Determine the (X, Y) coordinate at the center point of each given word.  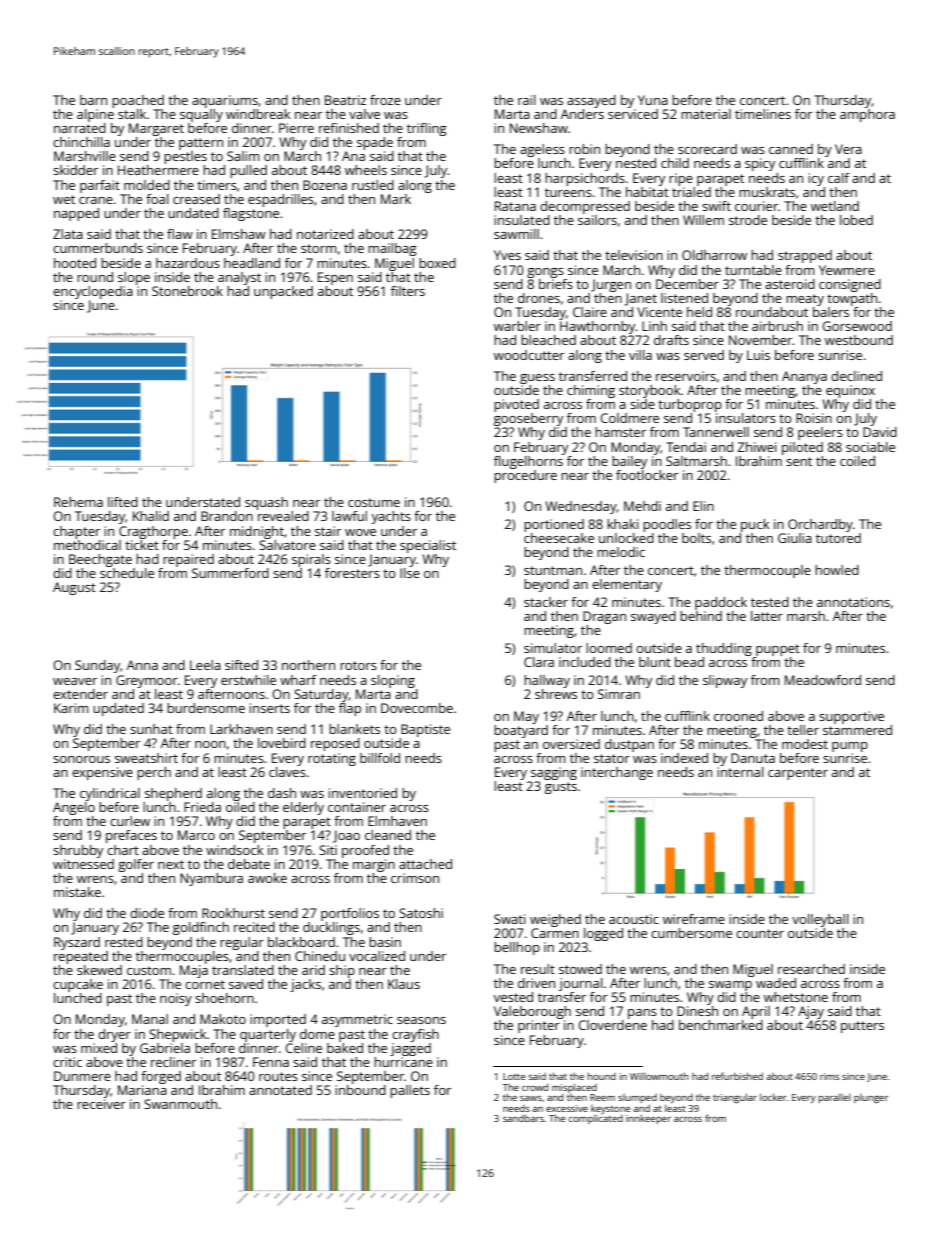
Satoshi (421, 913)
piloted (802, 448)
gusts (561, 788)
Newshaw (539, 128)
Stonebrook (187, 291)
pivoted (516, 405)
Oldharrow (714, 255)
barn (93, 100)
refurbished (737, 1076)
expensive (102, 773)
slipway (725, 681)
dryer (114, 1035)
